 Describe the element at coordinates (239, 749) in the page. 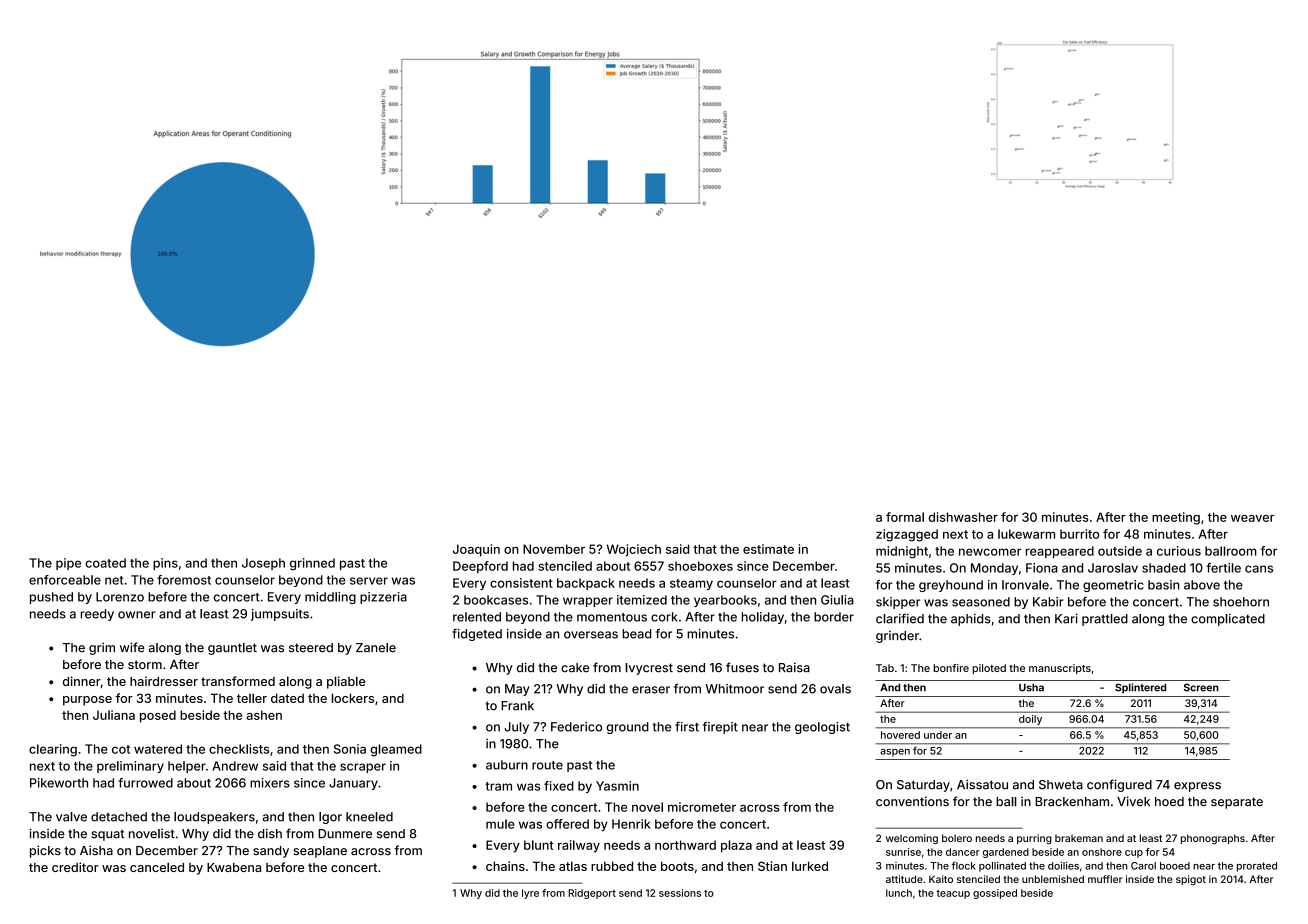

I see `checklists` at that location.
